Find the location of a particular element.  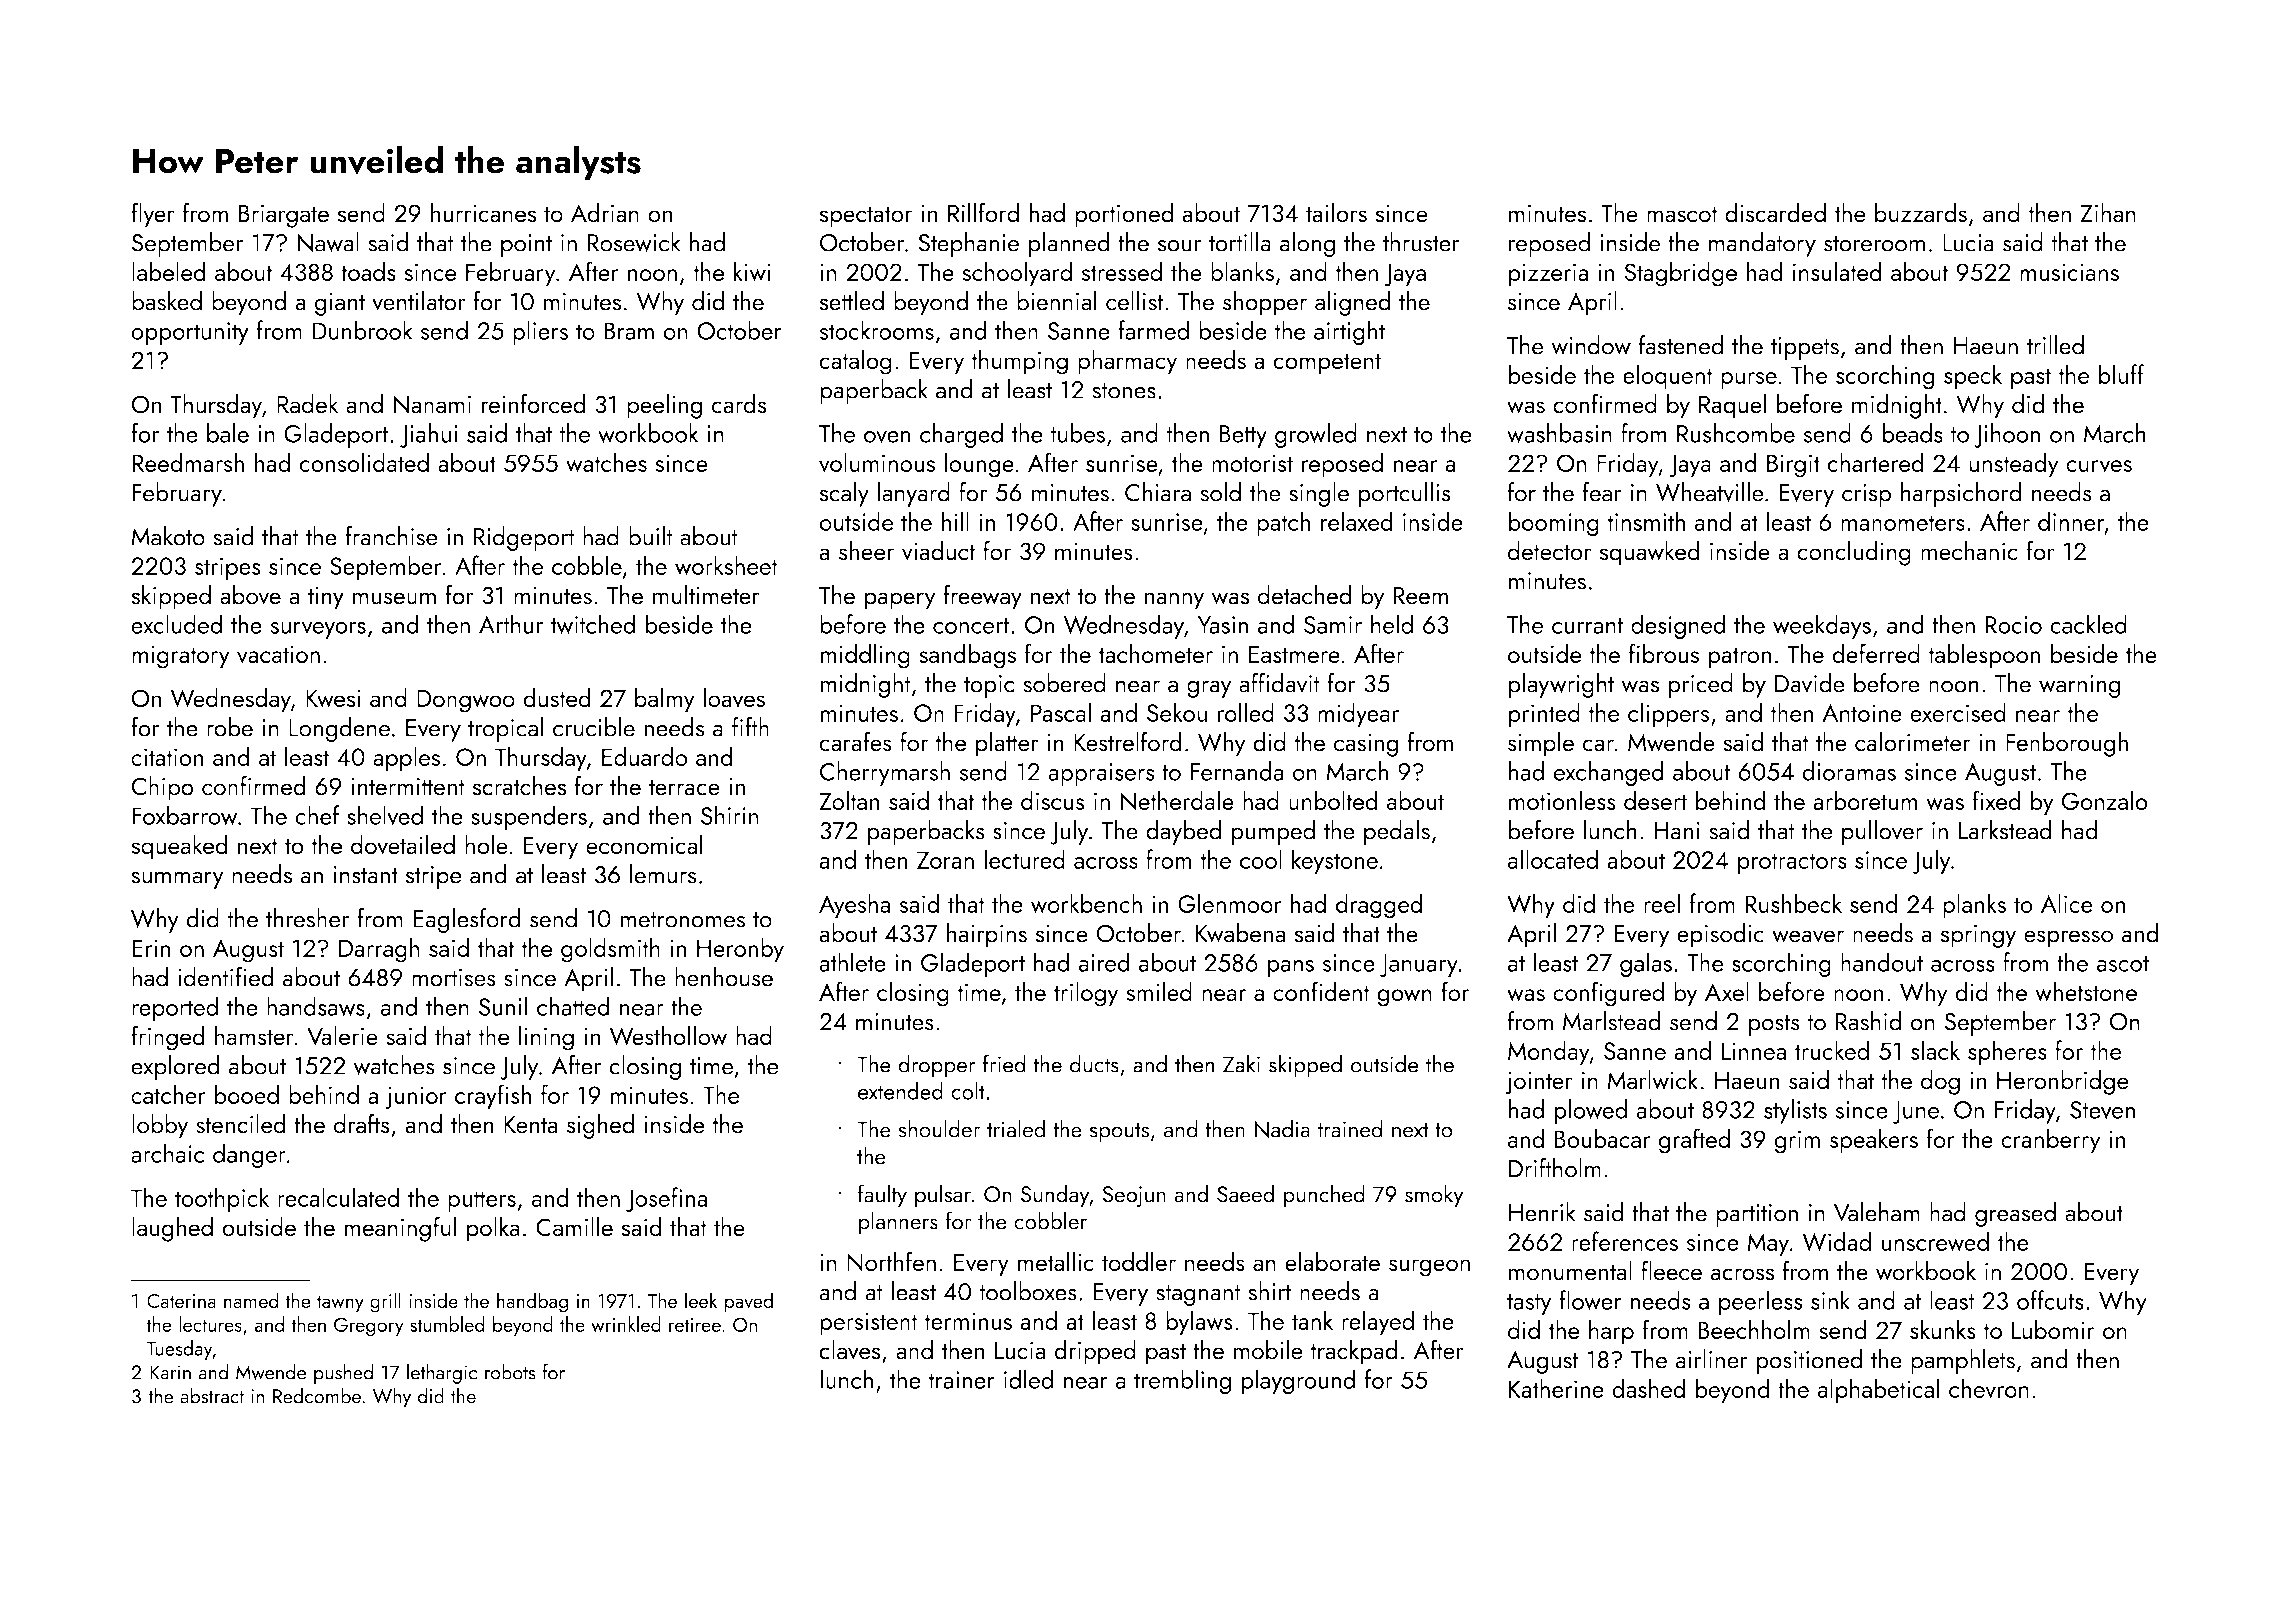

Rosewick is located at coordinates (634, 242).
